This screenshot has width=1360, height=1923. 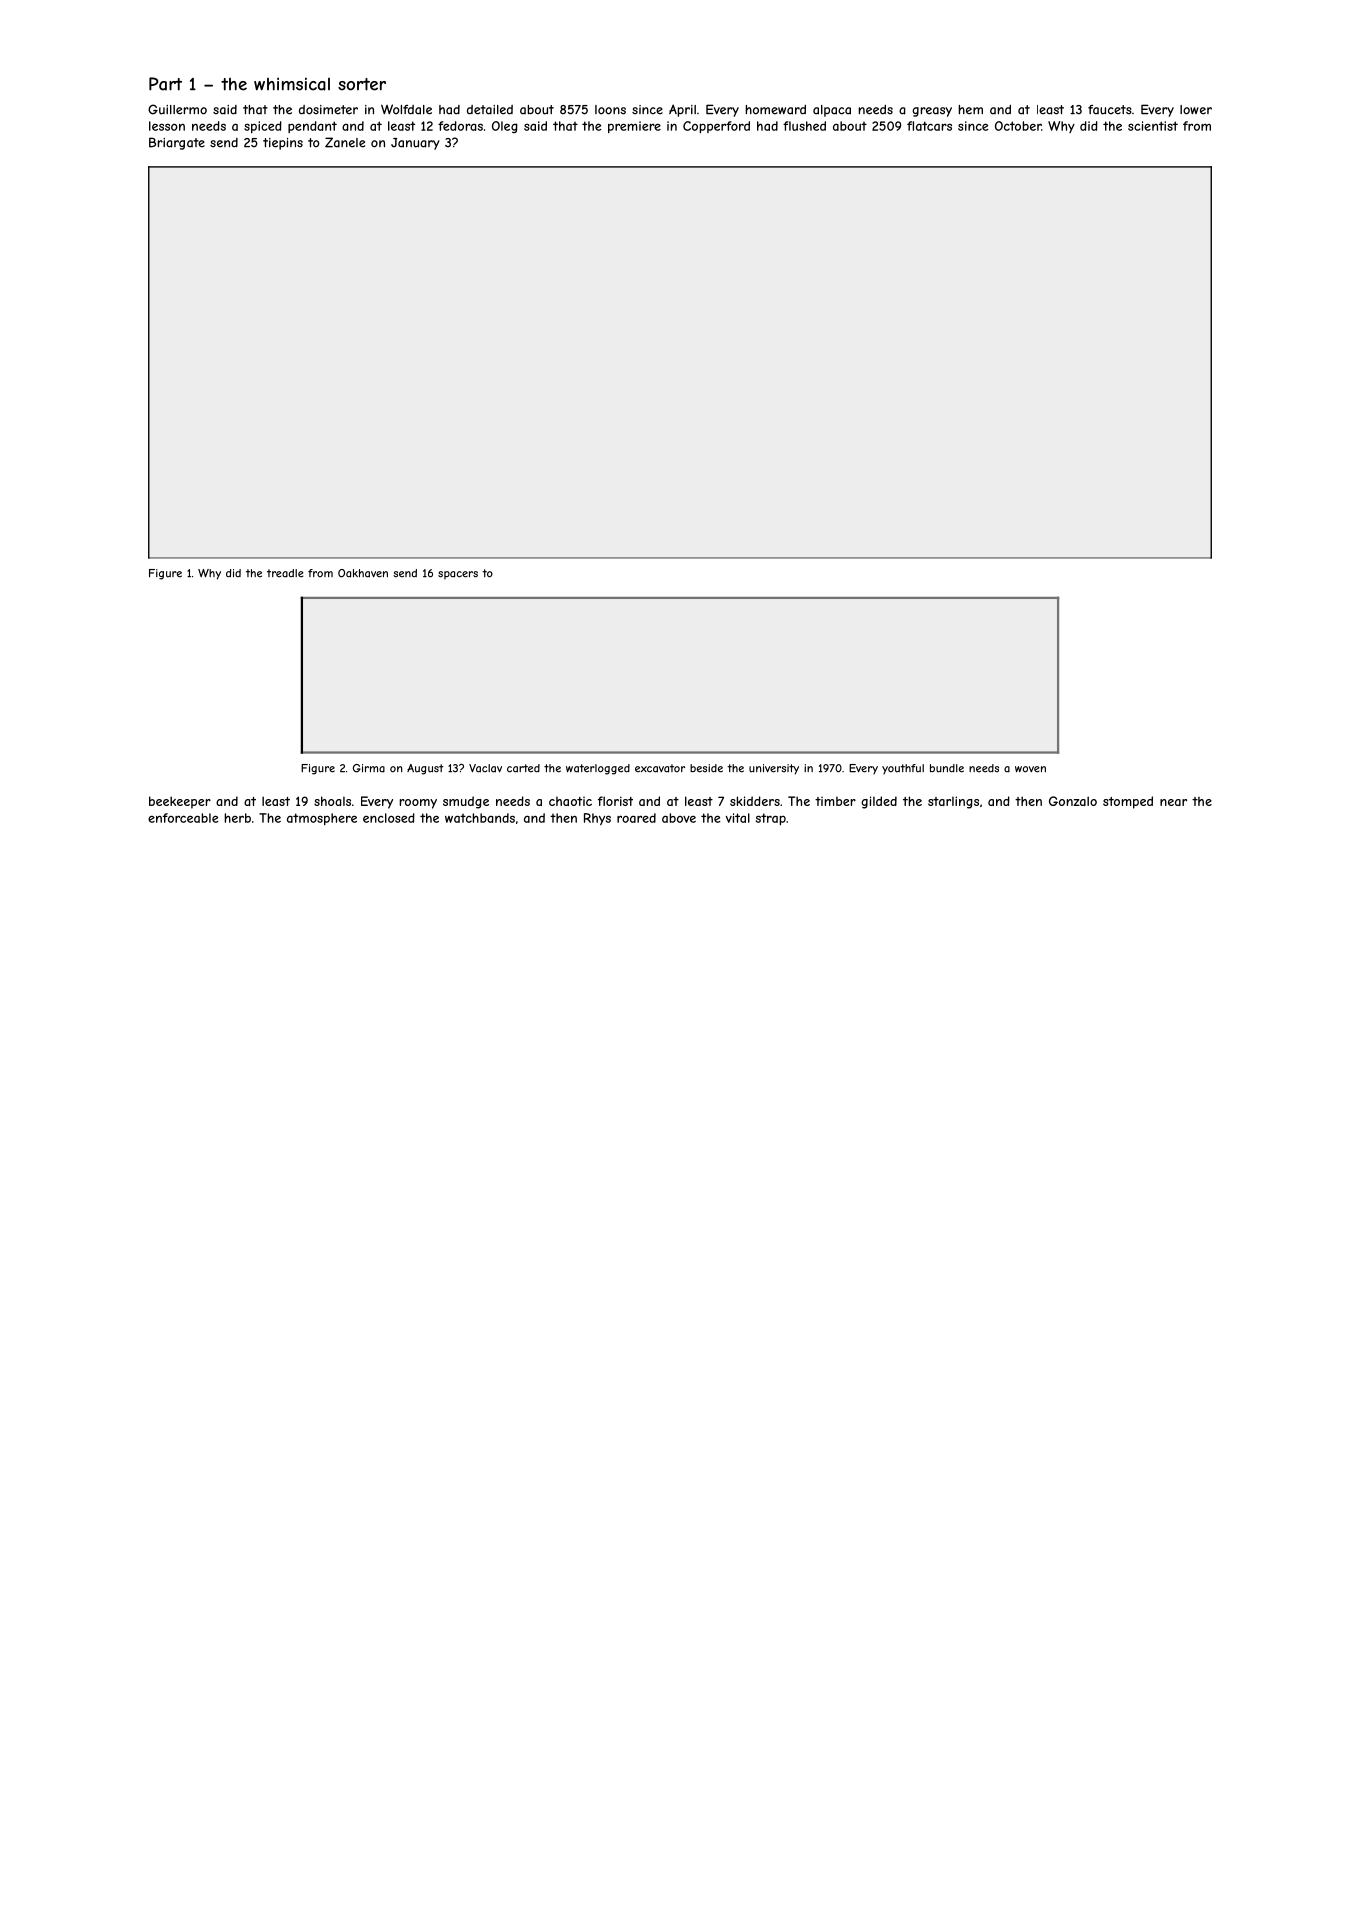 What do you see at coordinates (363, 573) in the screenshot?
I see `Oakhaven` at bounding box center [363, 573].
